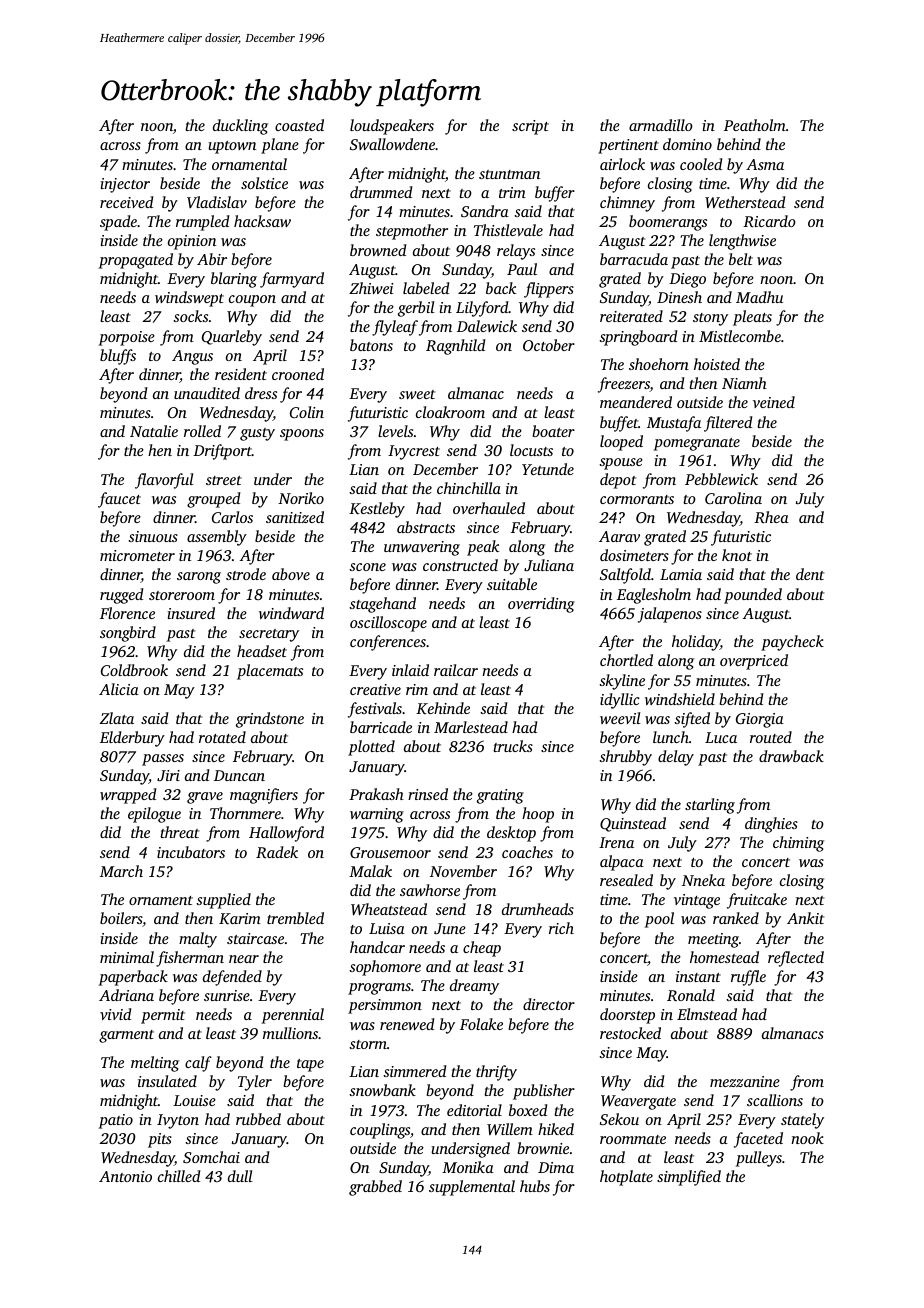 The height and width of the screenshot is (1308, 924). I want to click on insulated, so click(167, 1081).
